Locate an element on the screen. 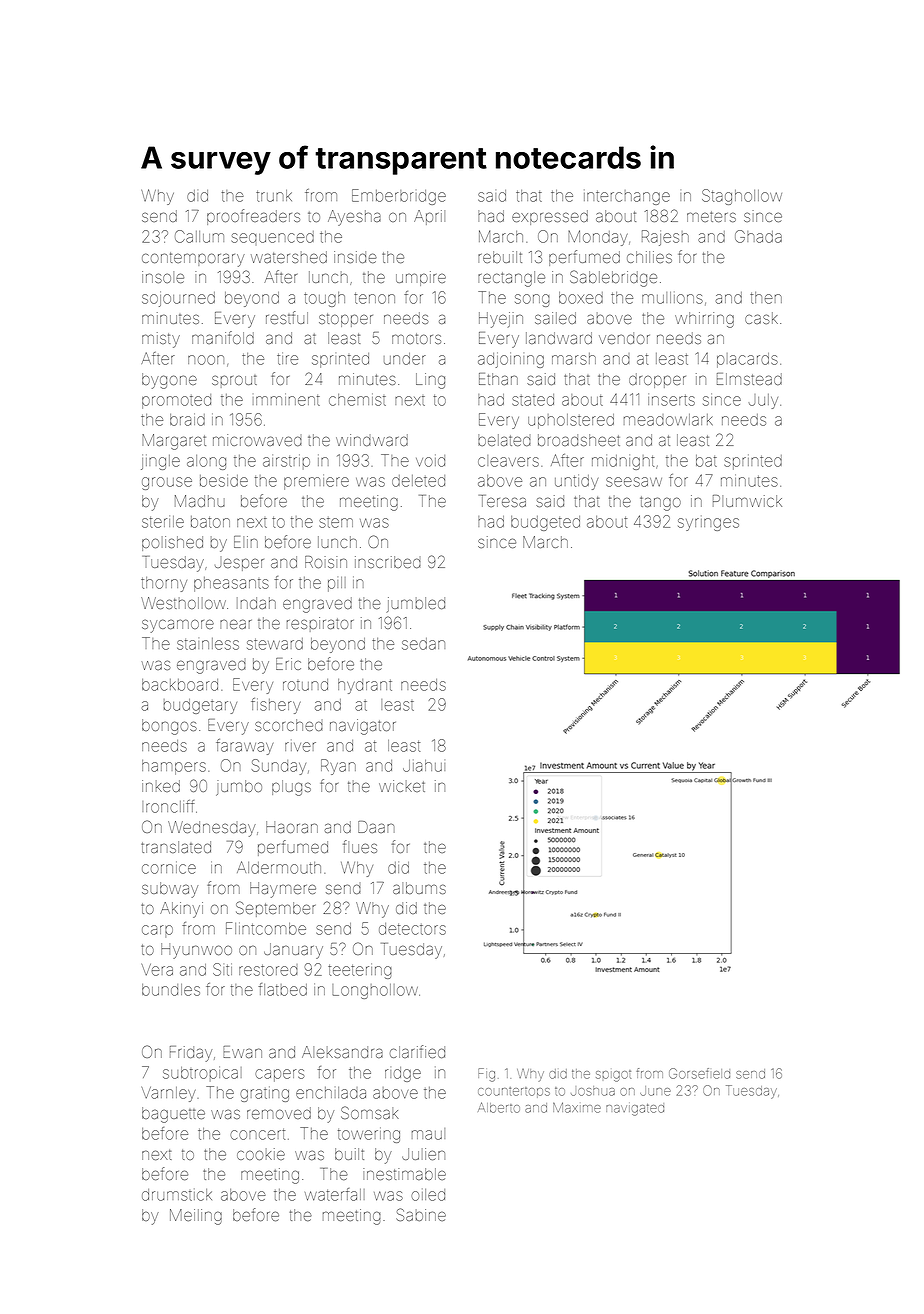 This screenshot has width=924, height=1314. Gorsefield is located at coordinates (699, 1073).
